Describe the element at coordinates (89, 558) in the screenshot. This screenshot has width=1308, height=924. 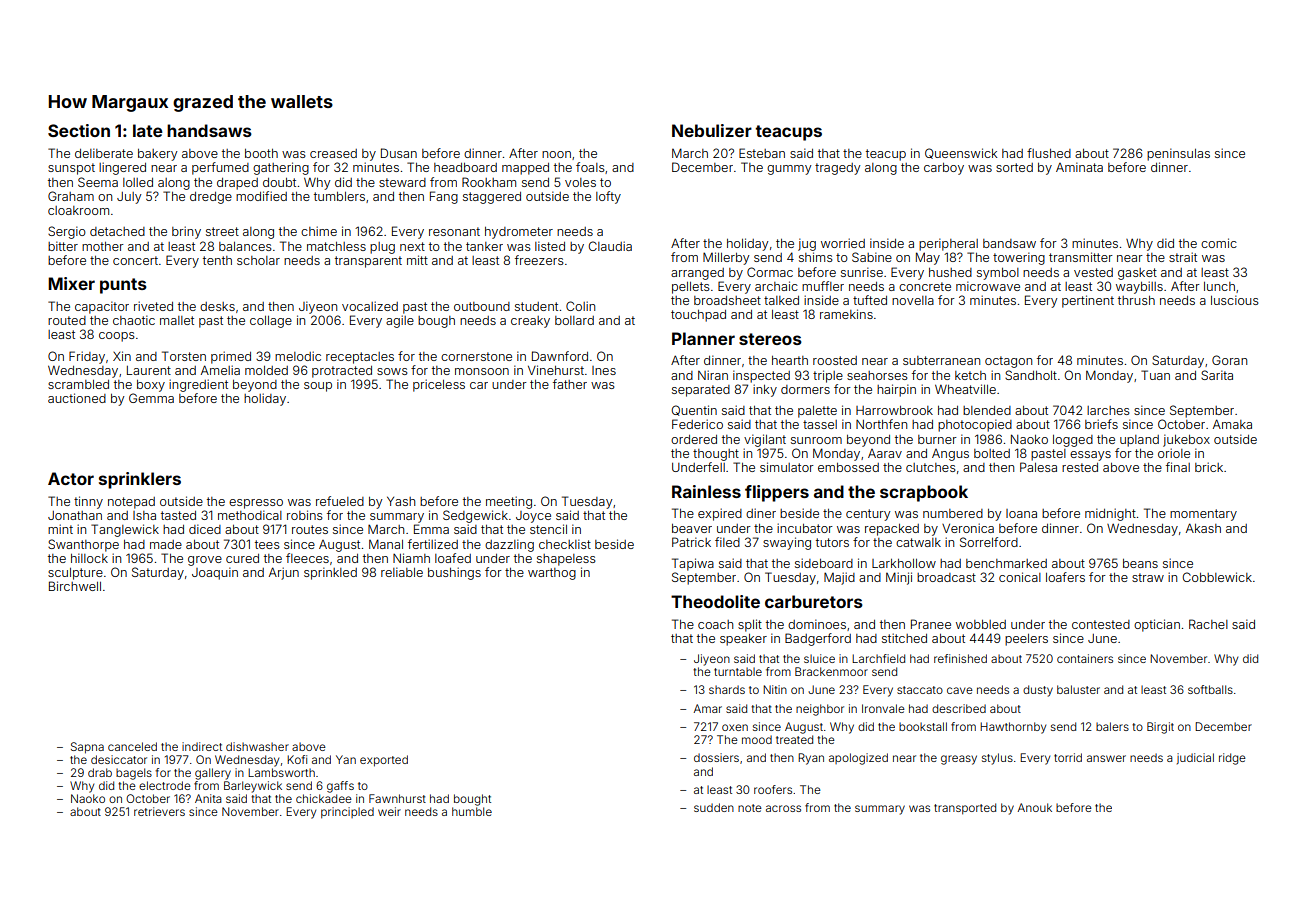
I see `hillock` at that location.
